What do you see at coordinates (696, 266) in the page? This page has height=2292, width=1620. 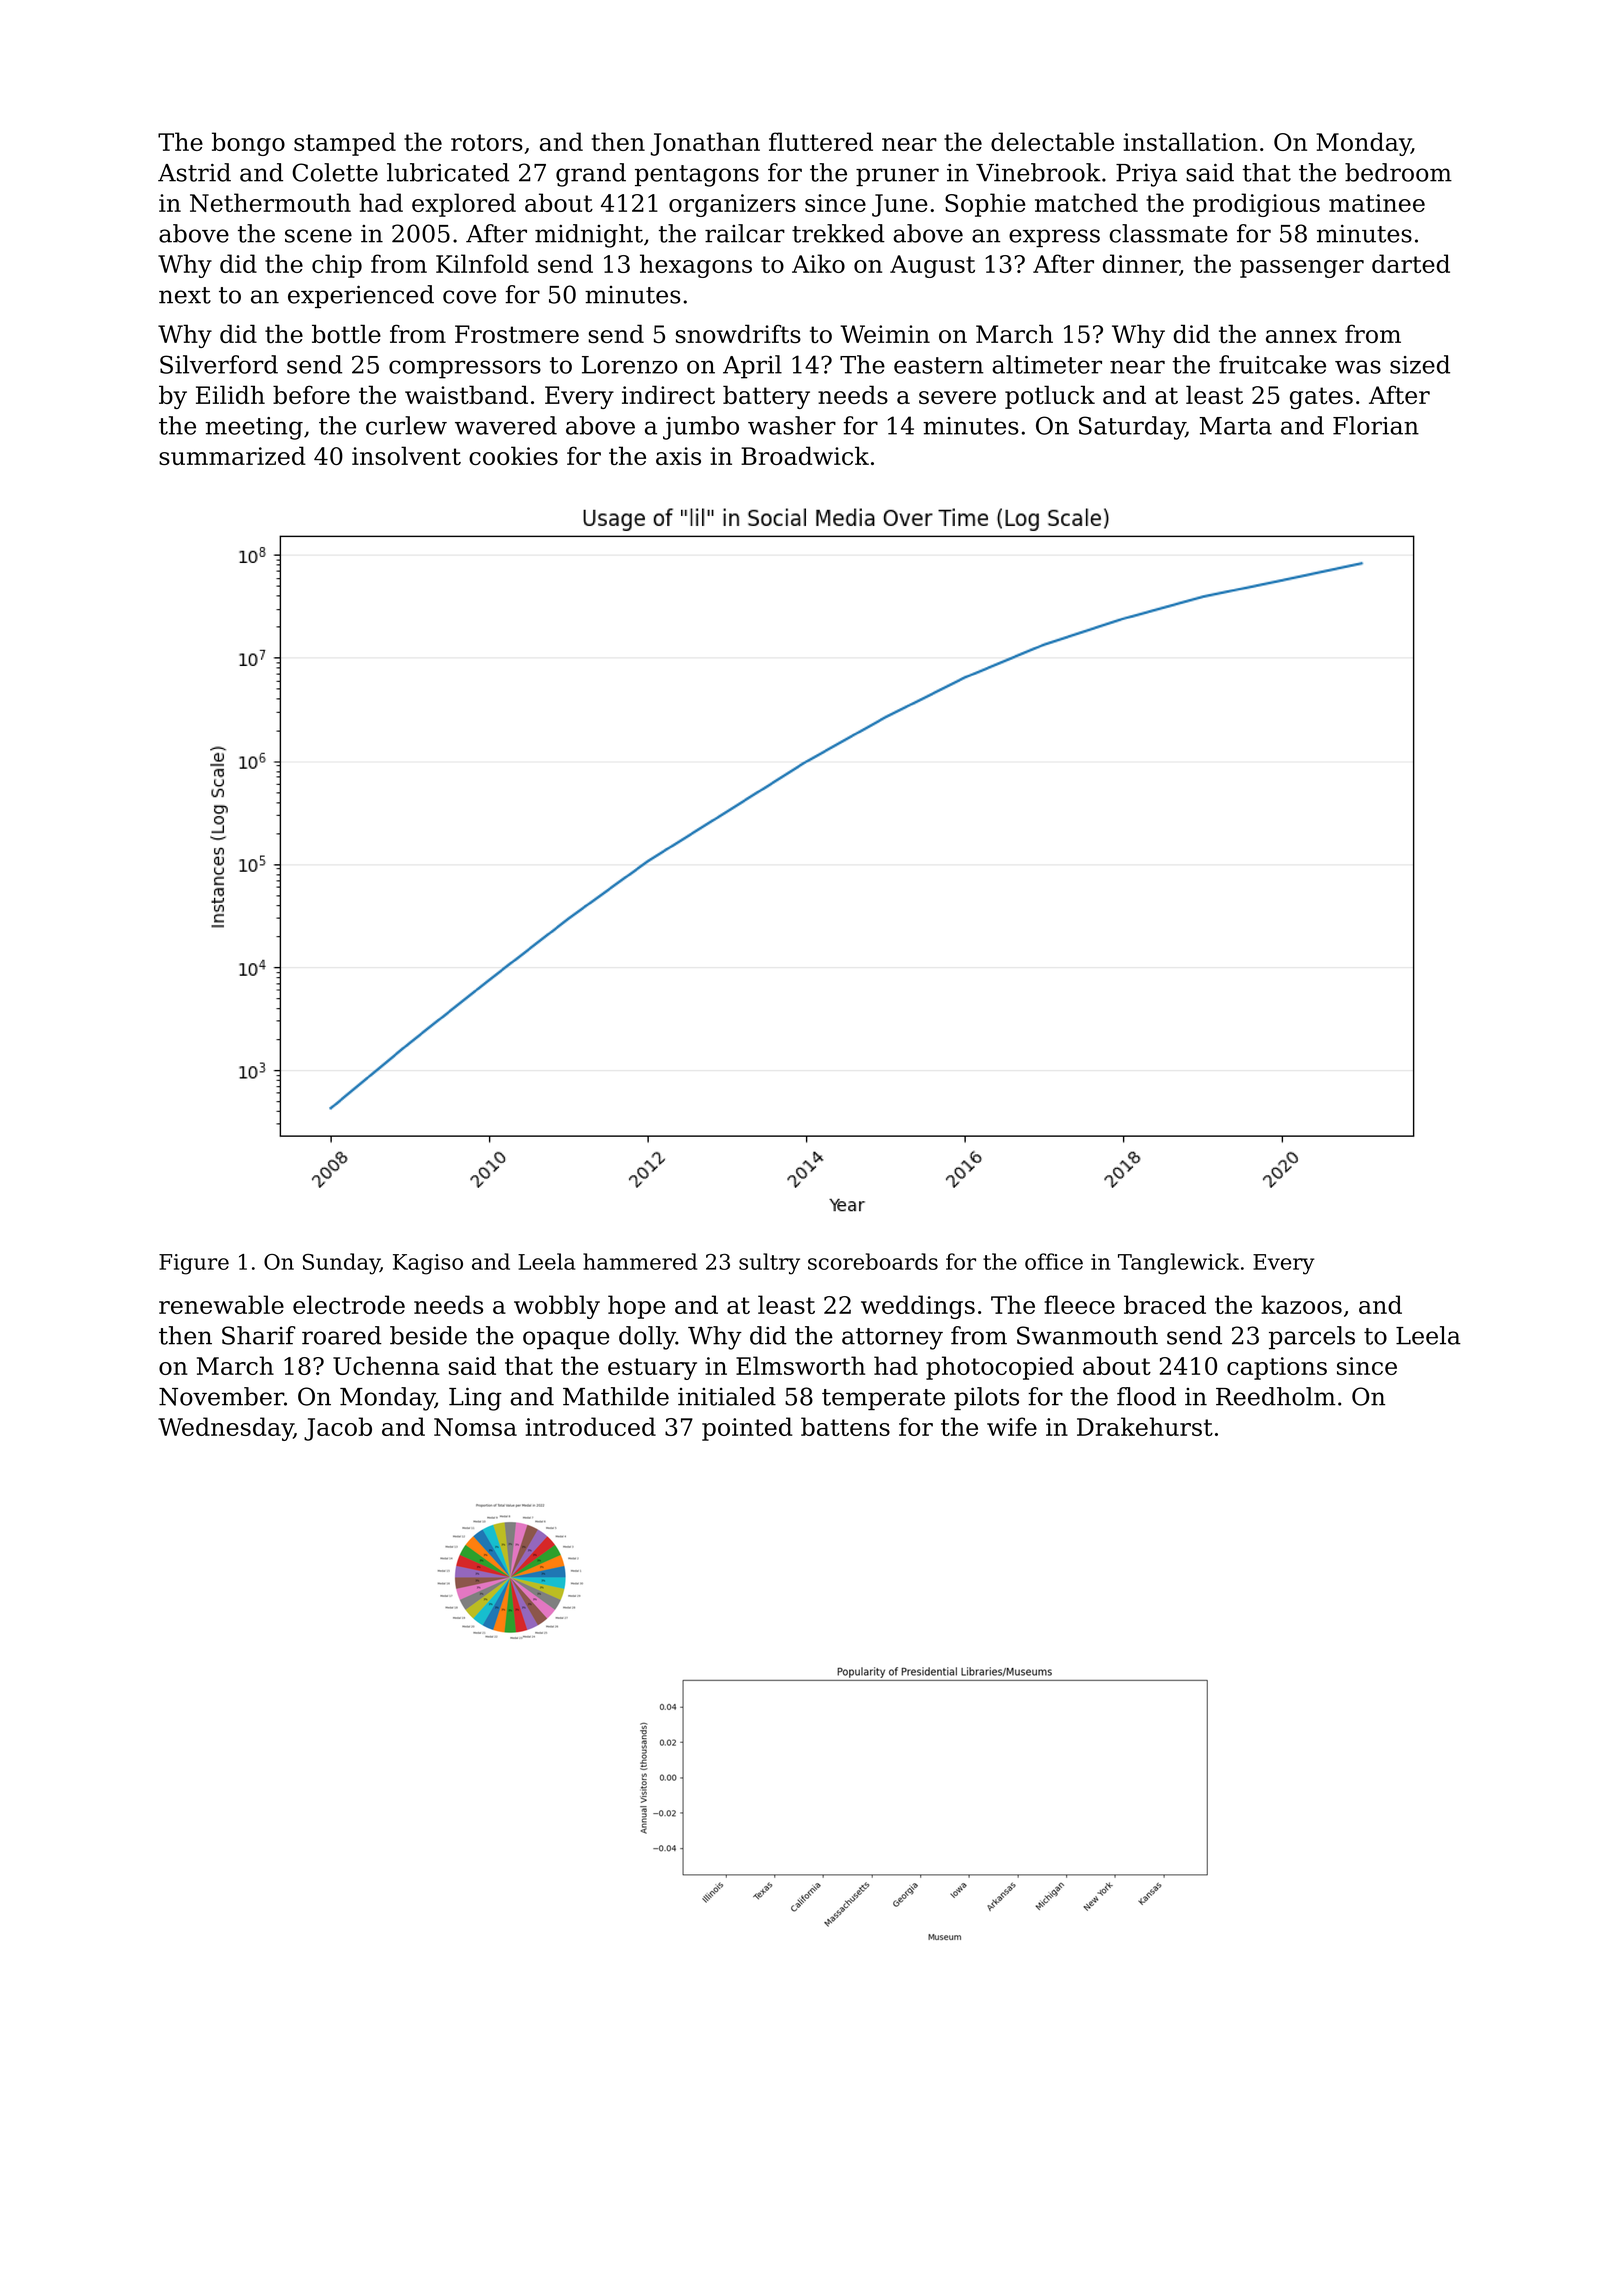 I see `hexagons` at bounding box center [696, 266].
